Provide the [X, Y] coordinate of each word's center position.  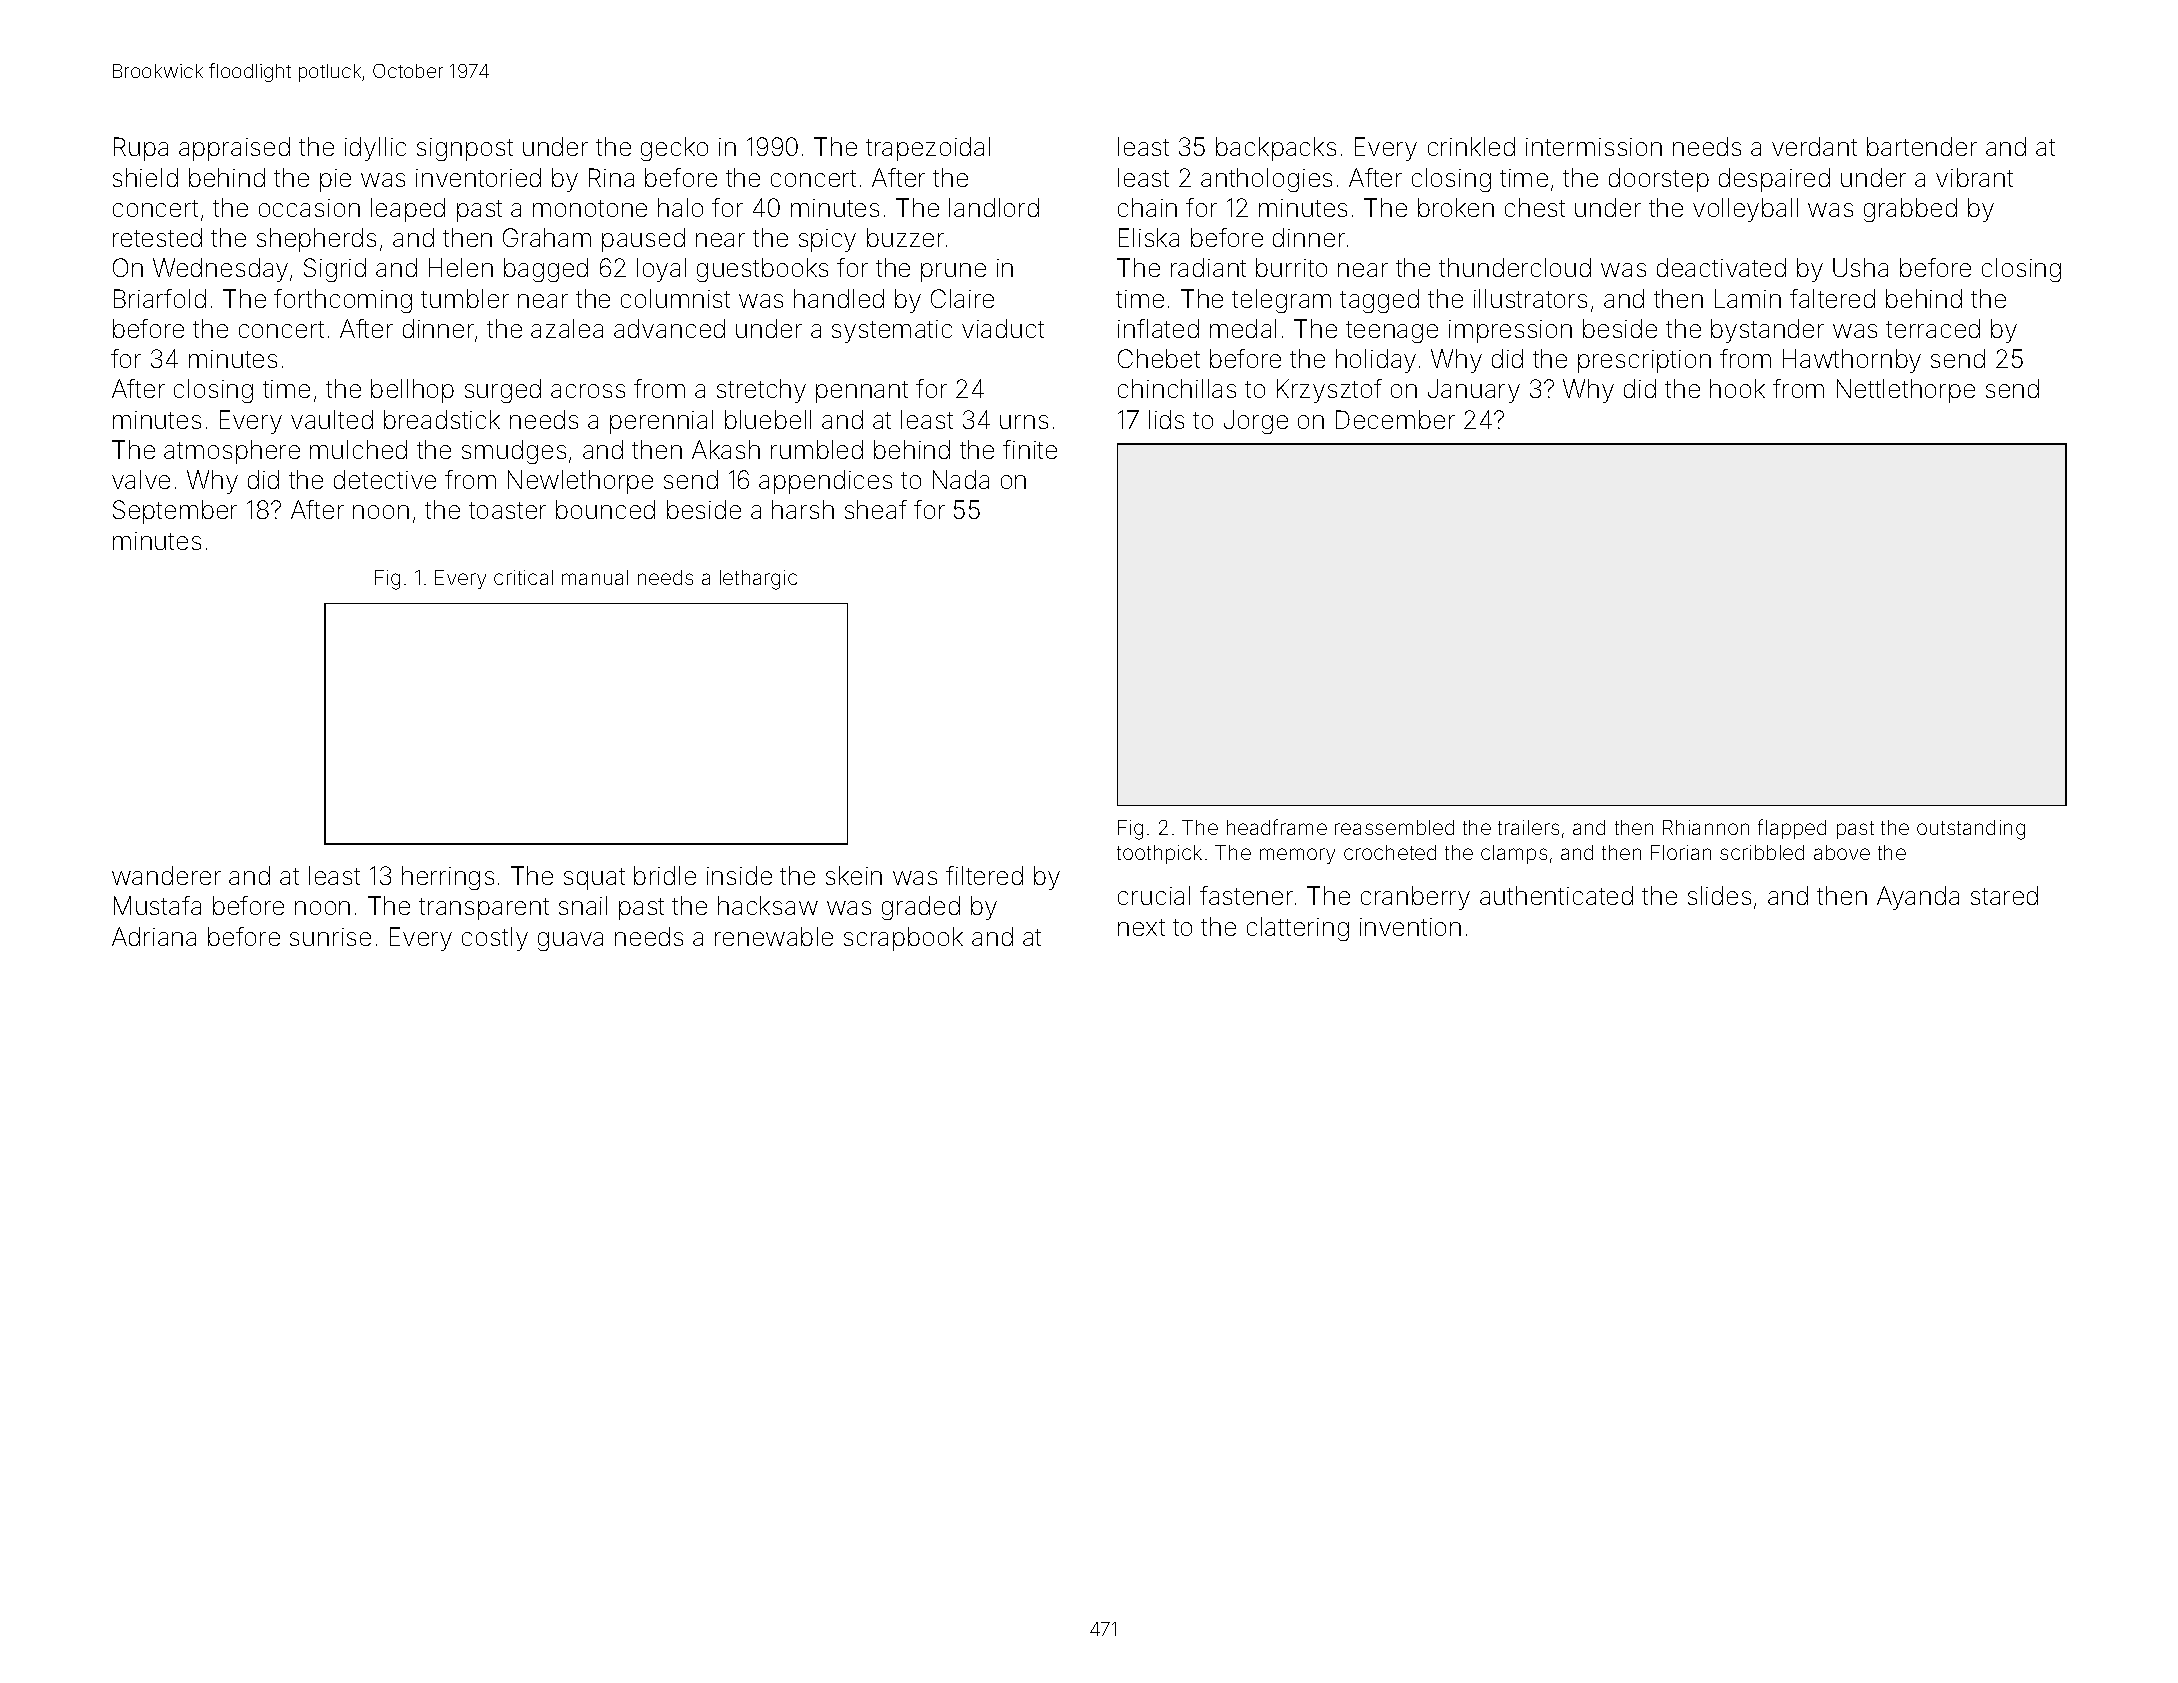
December [1395, 419]
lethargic [758, 580]
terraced [1933, 328]
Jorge [1256, 422]
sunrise [330, 937]
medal [1243, 328]
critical [523, 577]
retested [157, 237]
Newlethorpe [580, 482]
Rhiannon [1706, 827]
